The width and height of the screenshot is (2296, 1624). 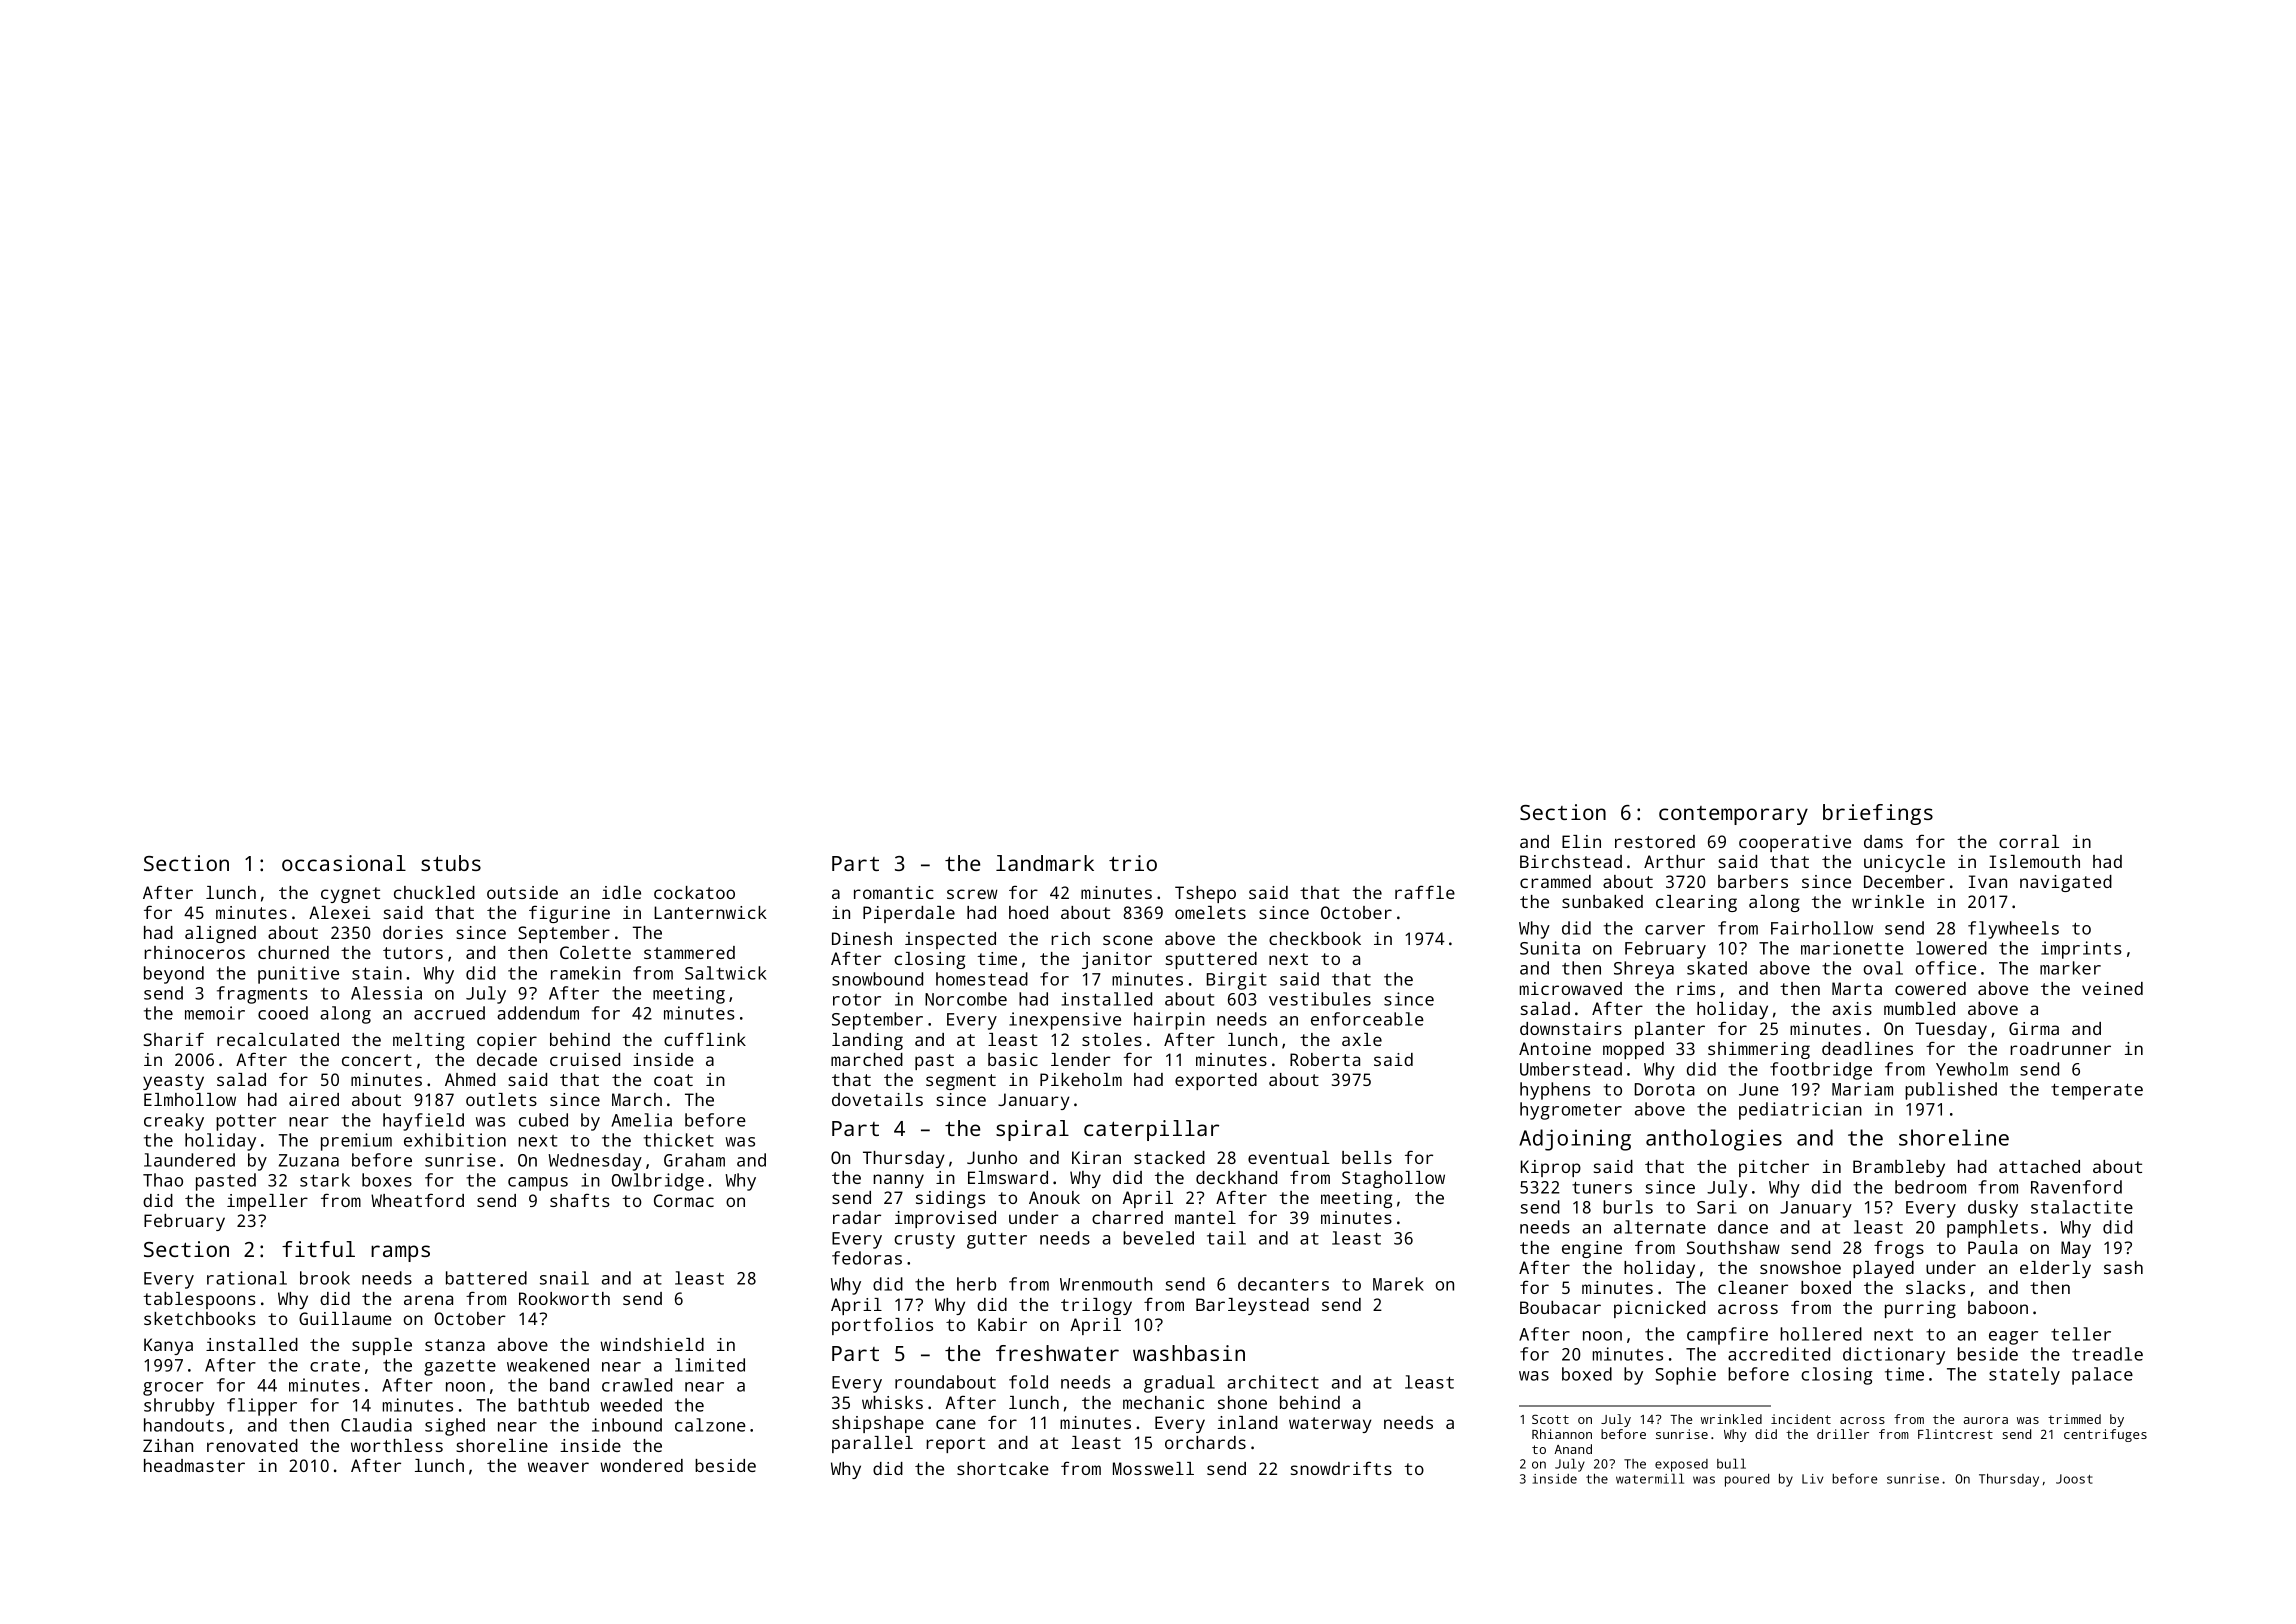 I want to click on decanters, so click(x=1283, y=1284).
